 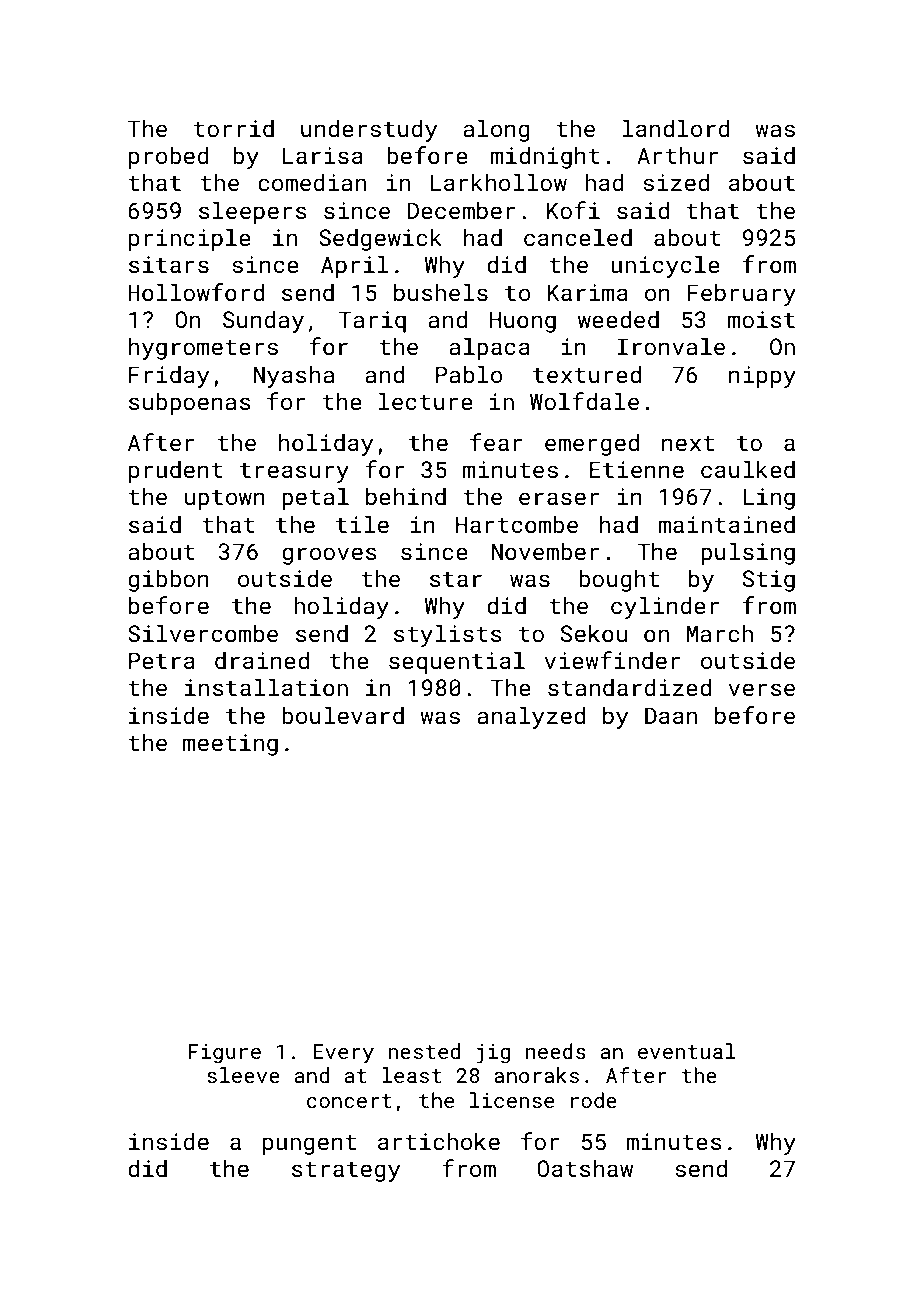 What do you see at coordinates (225, 1054) in the screenshot?
I see `Figure` at bounding box center [225, 1054].
